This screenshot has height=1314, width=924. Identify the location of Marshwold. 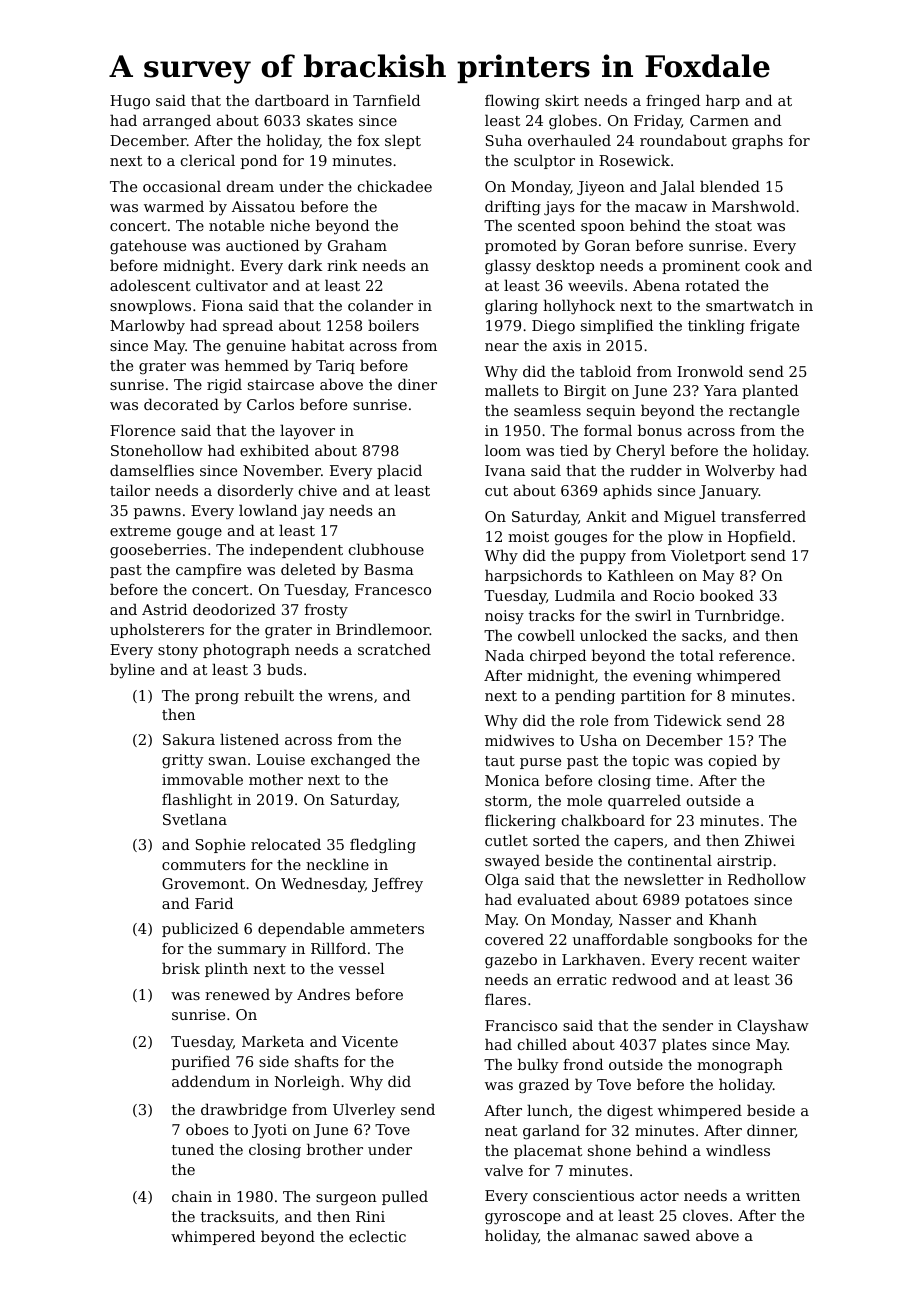
(753, 206).
